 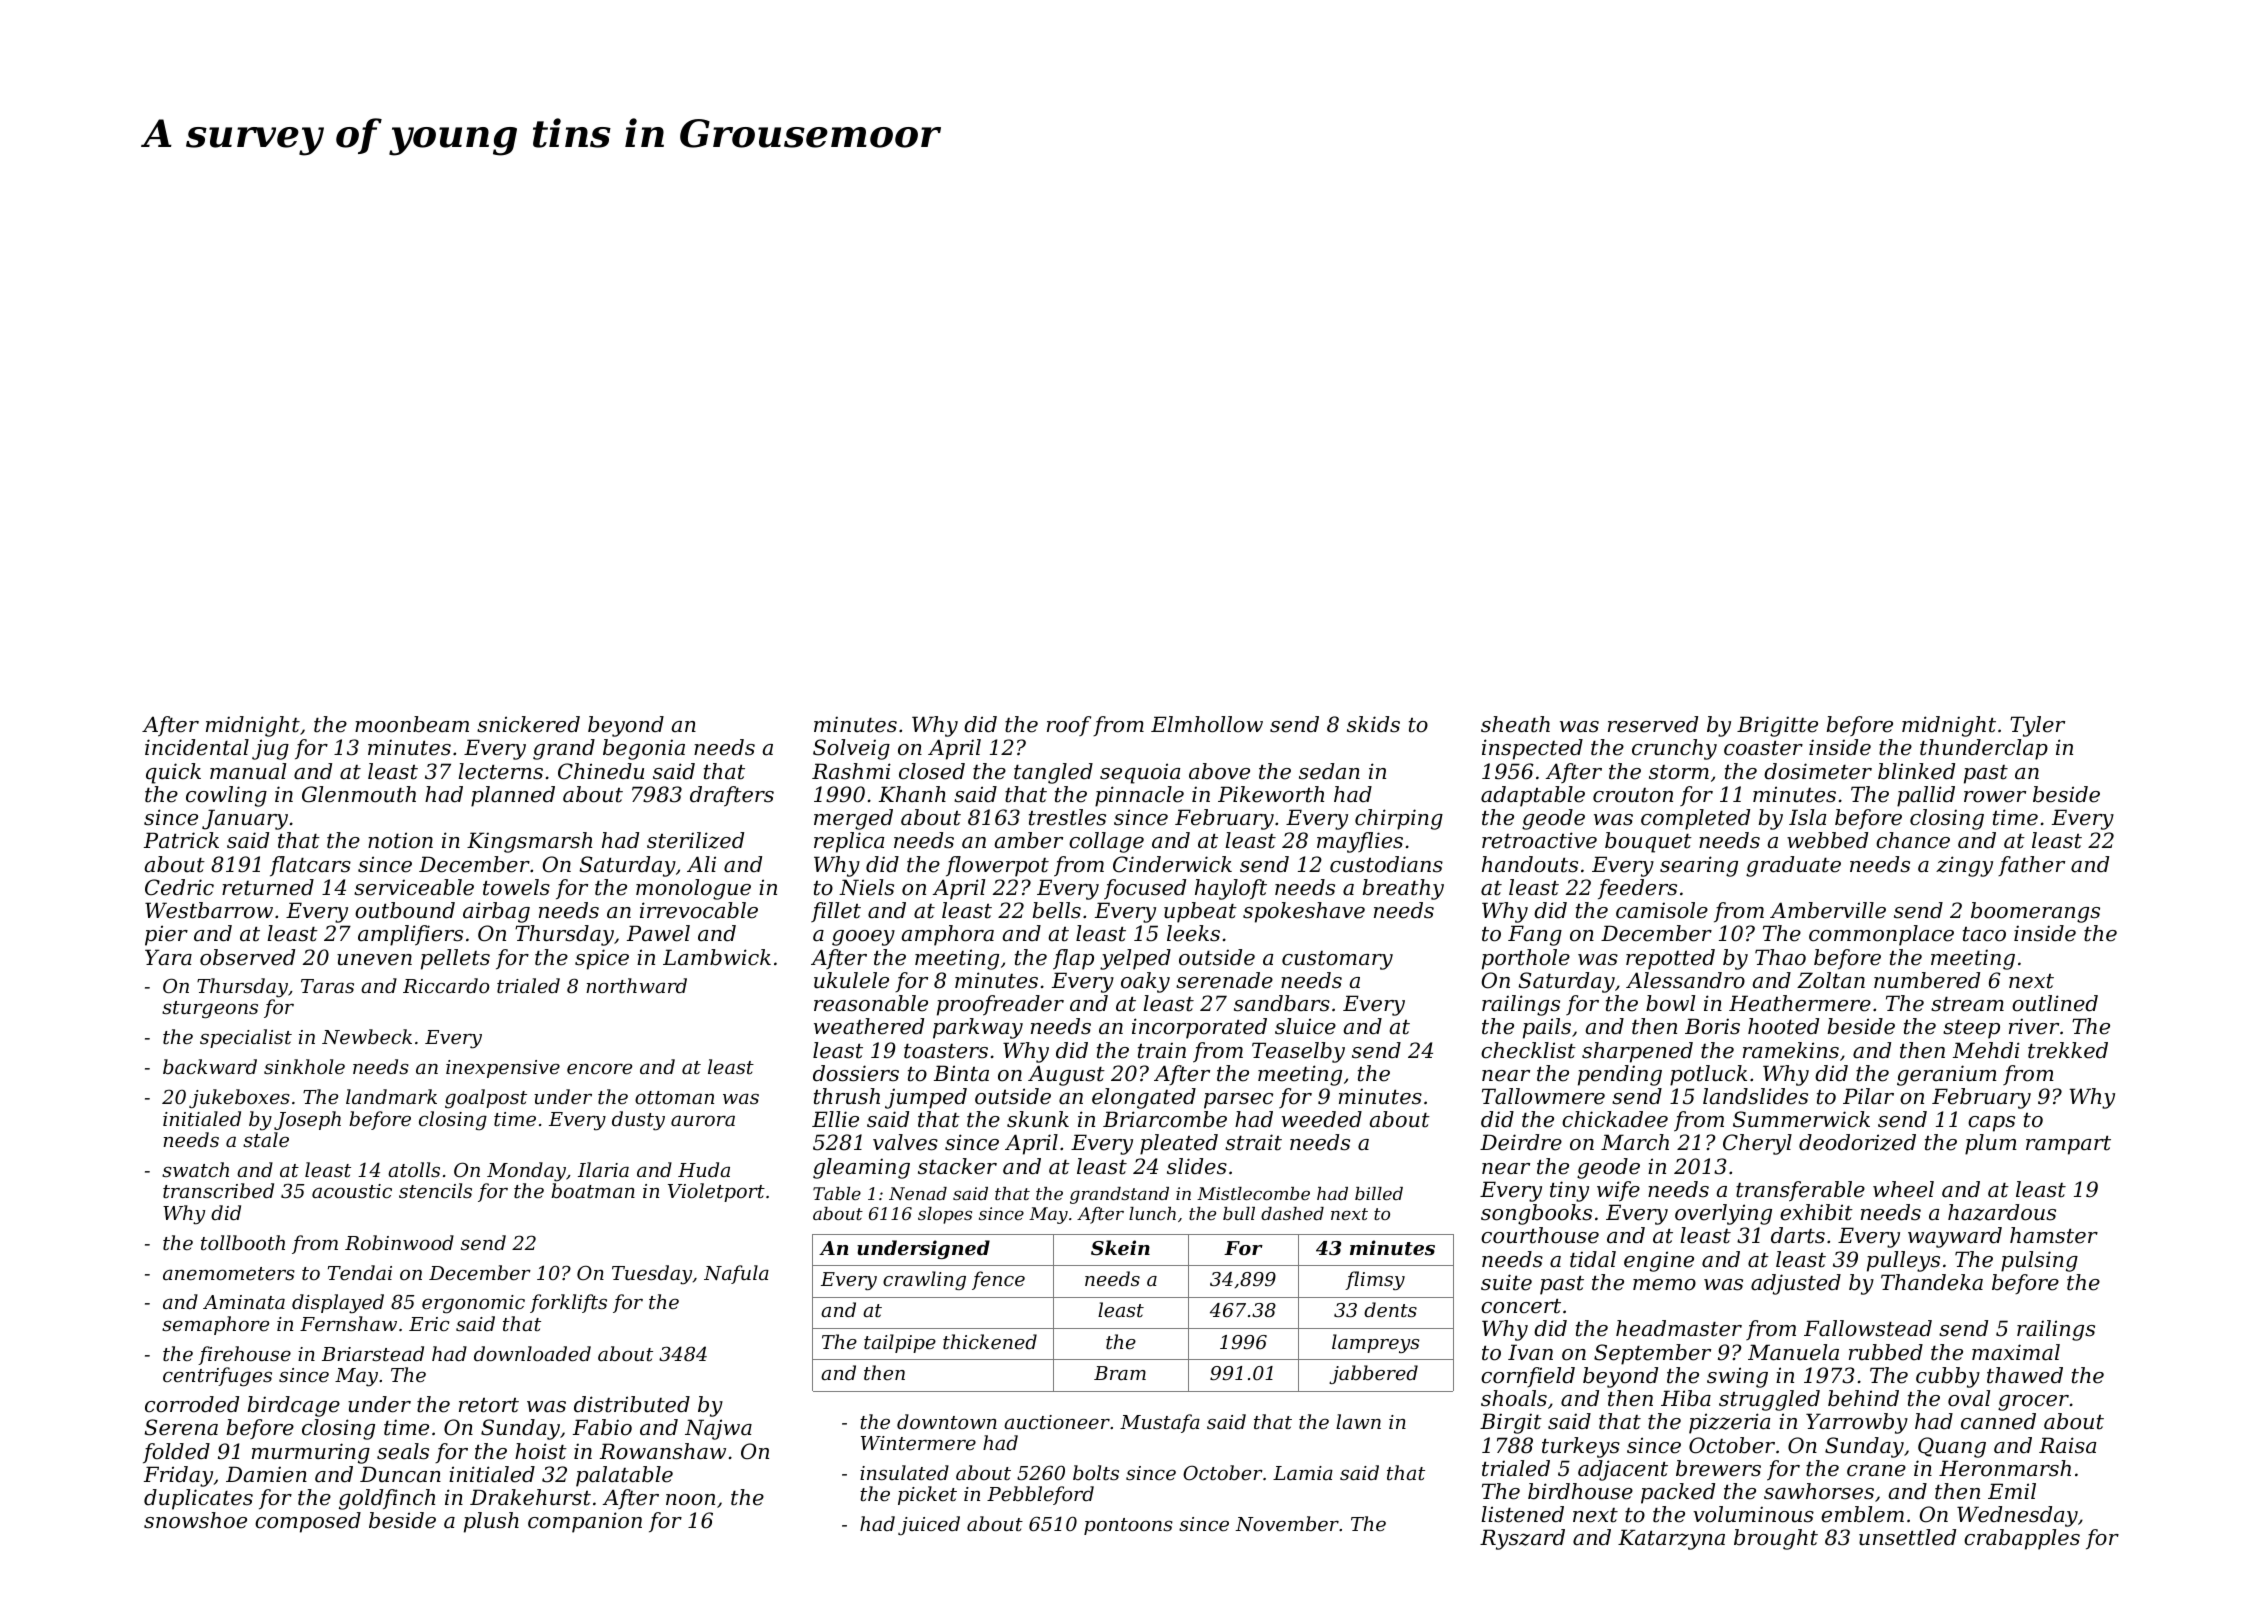 I want to click on pontoons, so click(x=1128, y=1526).
